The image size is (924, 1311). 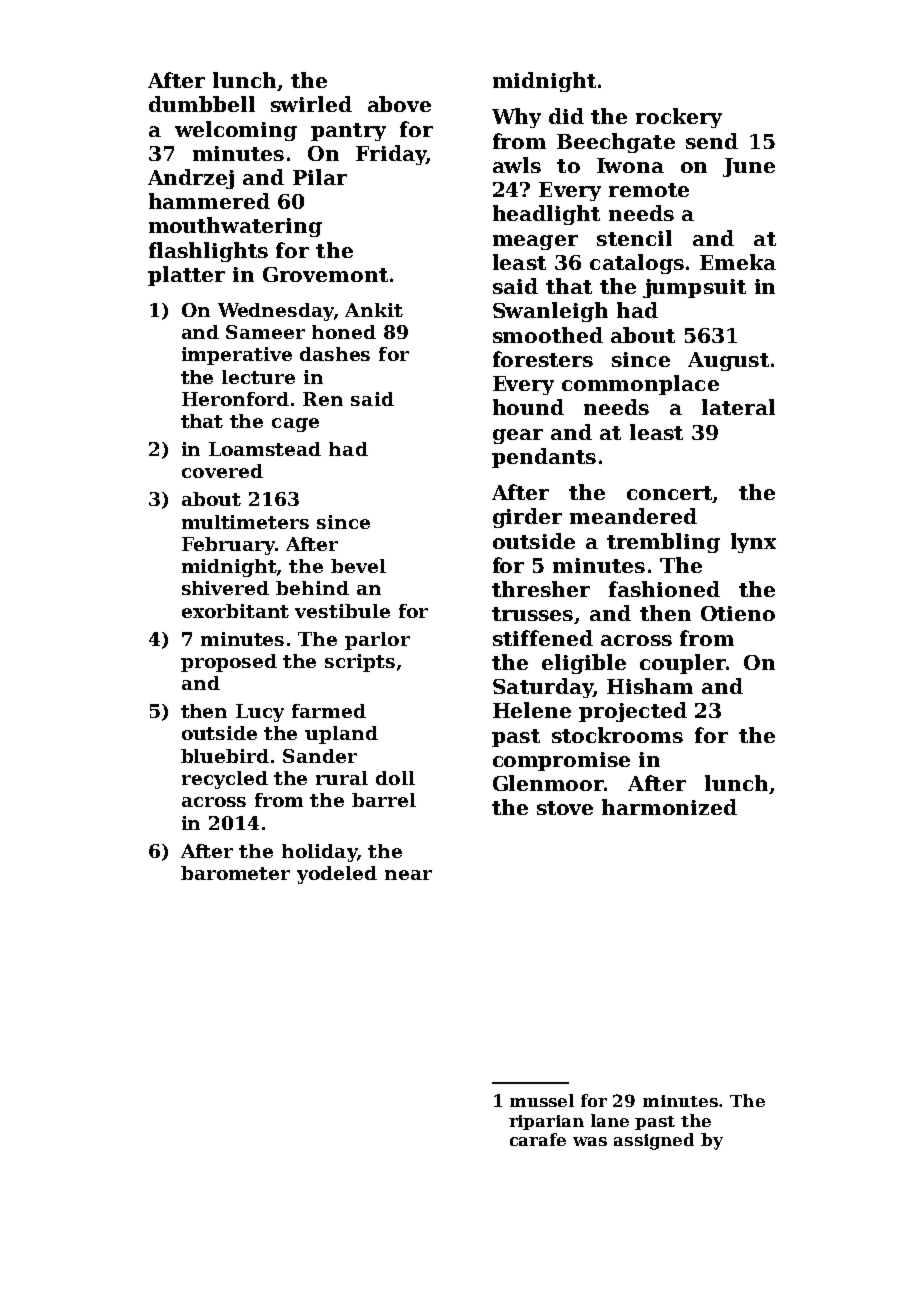 What do you see at coordinates (543, 638) in the screenshot?
I see `stiffened` at bounding box center [543, 638].
